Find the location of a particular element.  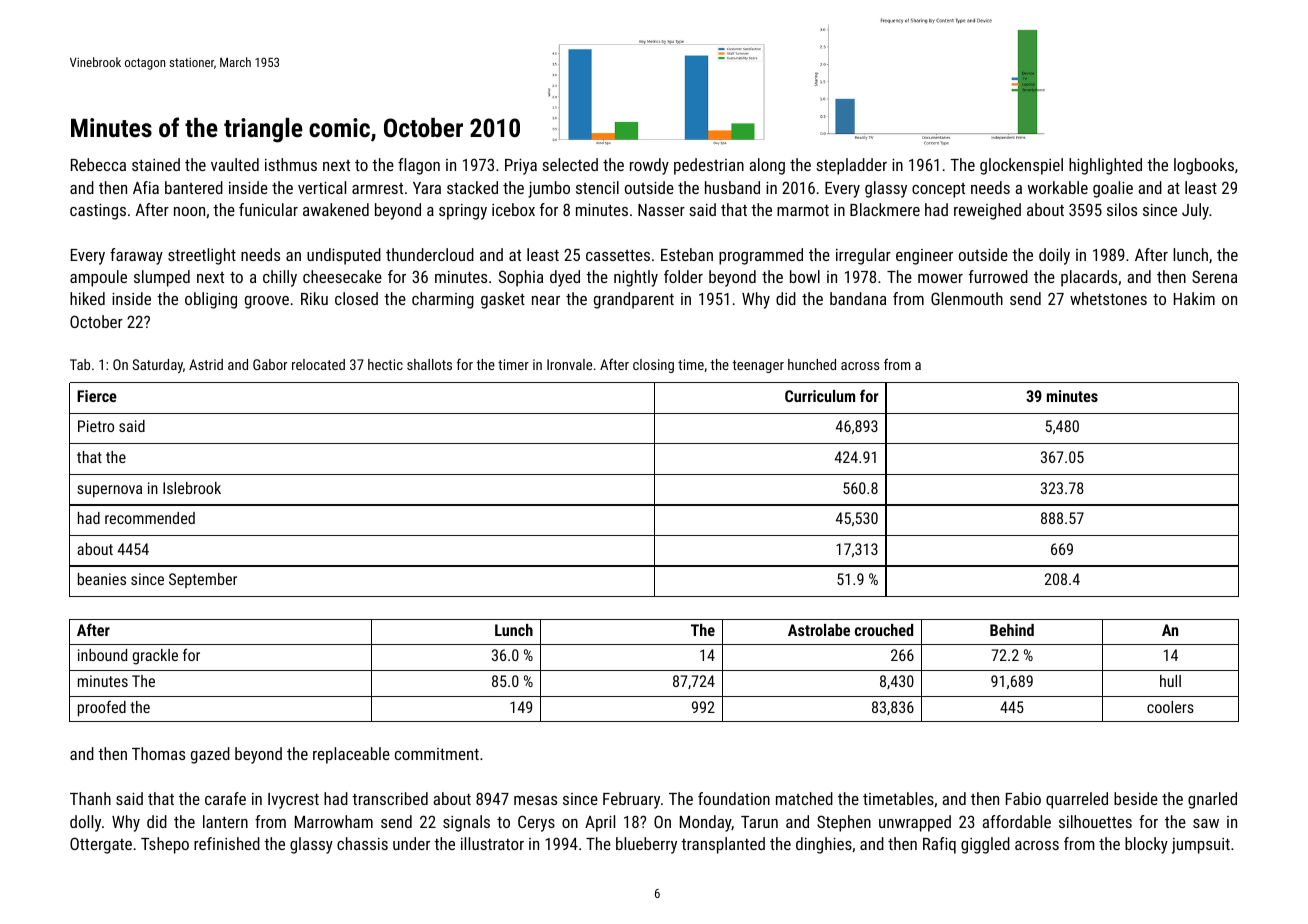

Curriculum is located at coordinates (820, 396).
